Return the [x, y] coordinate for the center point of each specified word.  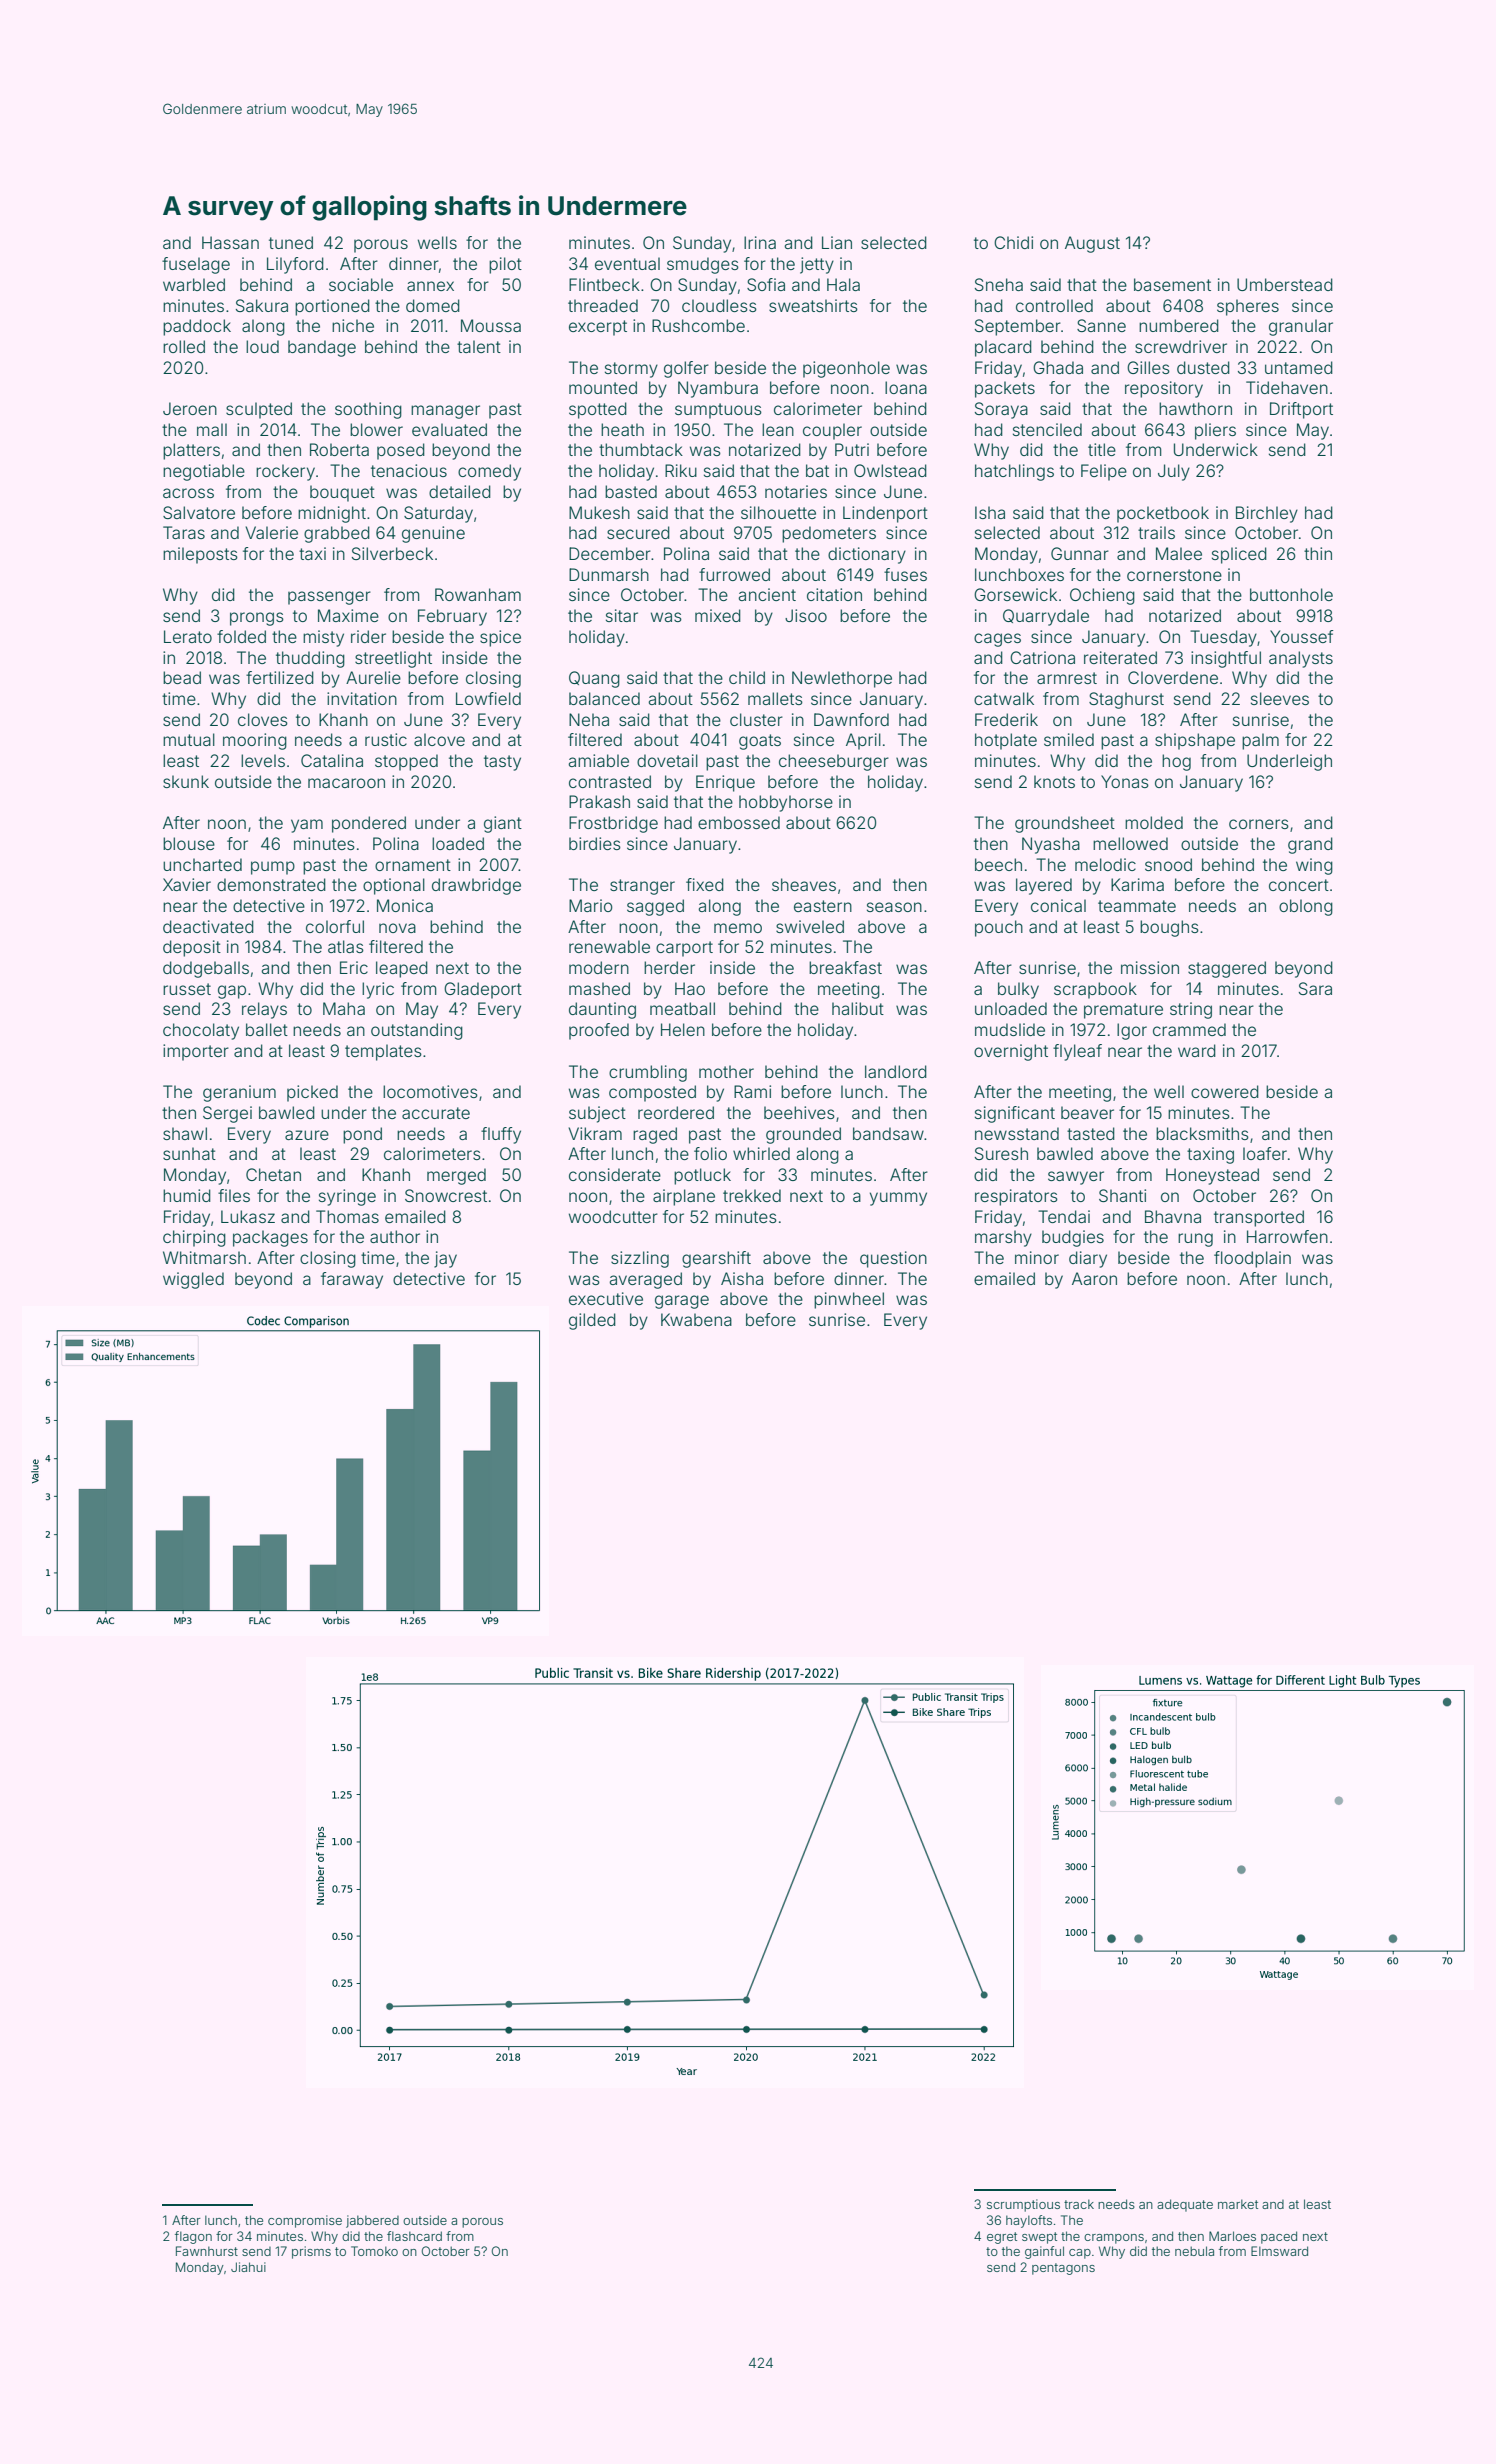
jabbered [372, 2221]
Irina [760, 242]
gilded [592, 1321]
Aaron [1094, 1278]
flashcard [414, 2236]
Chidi [1013, 242]
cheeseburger [834, 762]
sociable [361, 284]
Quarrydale [1046, 617]
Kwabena [696, 1319]
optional [394, 886]
